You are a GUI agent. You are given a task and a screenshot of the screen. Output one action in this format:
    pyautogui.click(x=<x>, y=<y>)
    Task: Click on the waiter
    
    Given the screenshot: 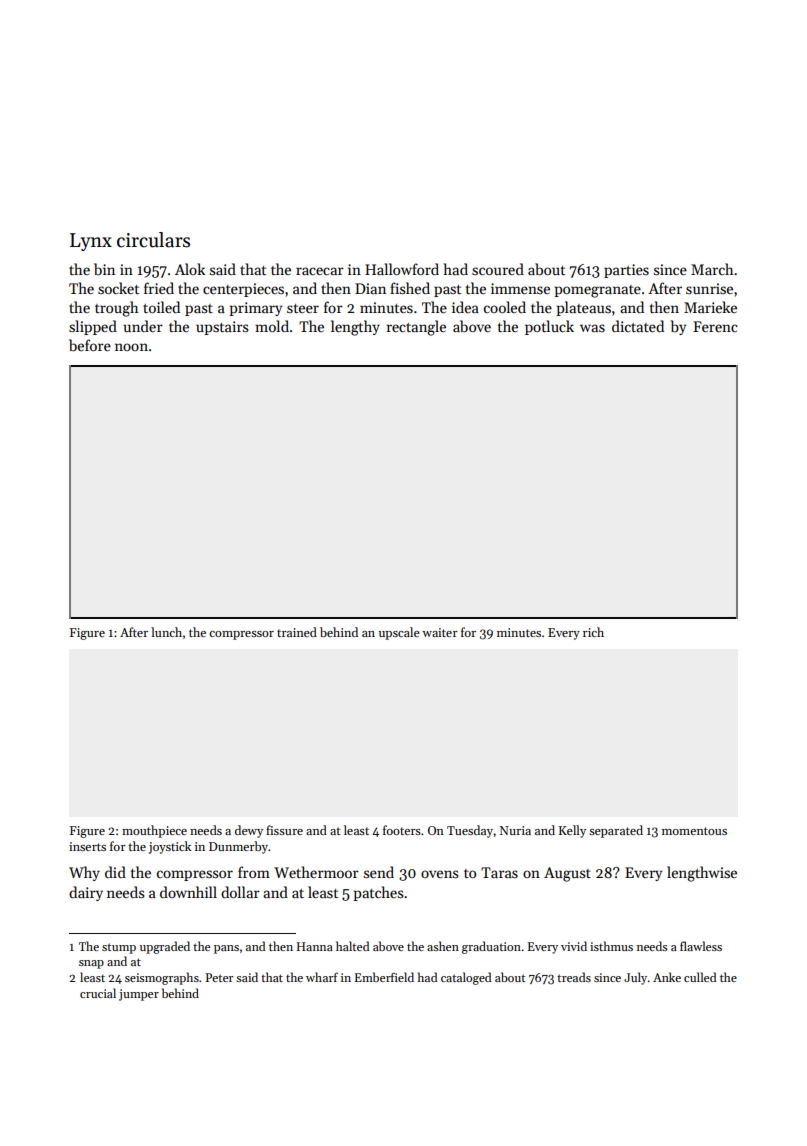 What is the action you would take?
    pyautogui.click(x=440, y=632)
